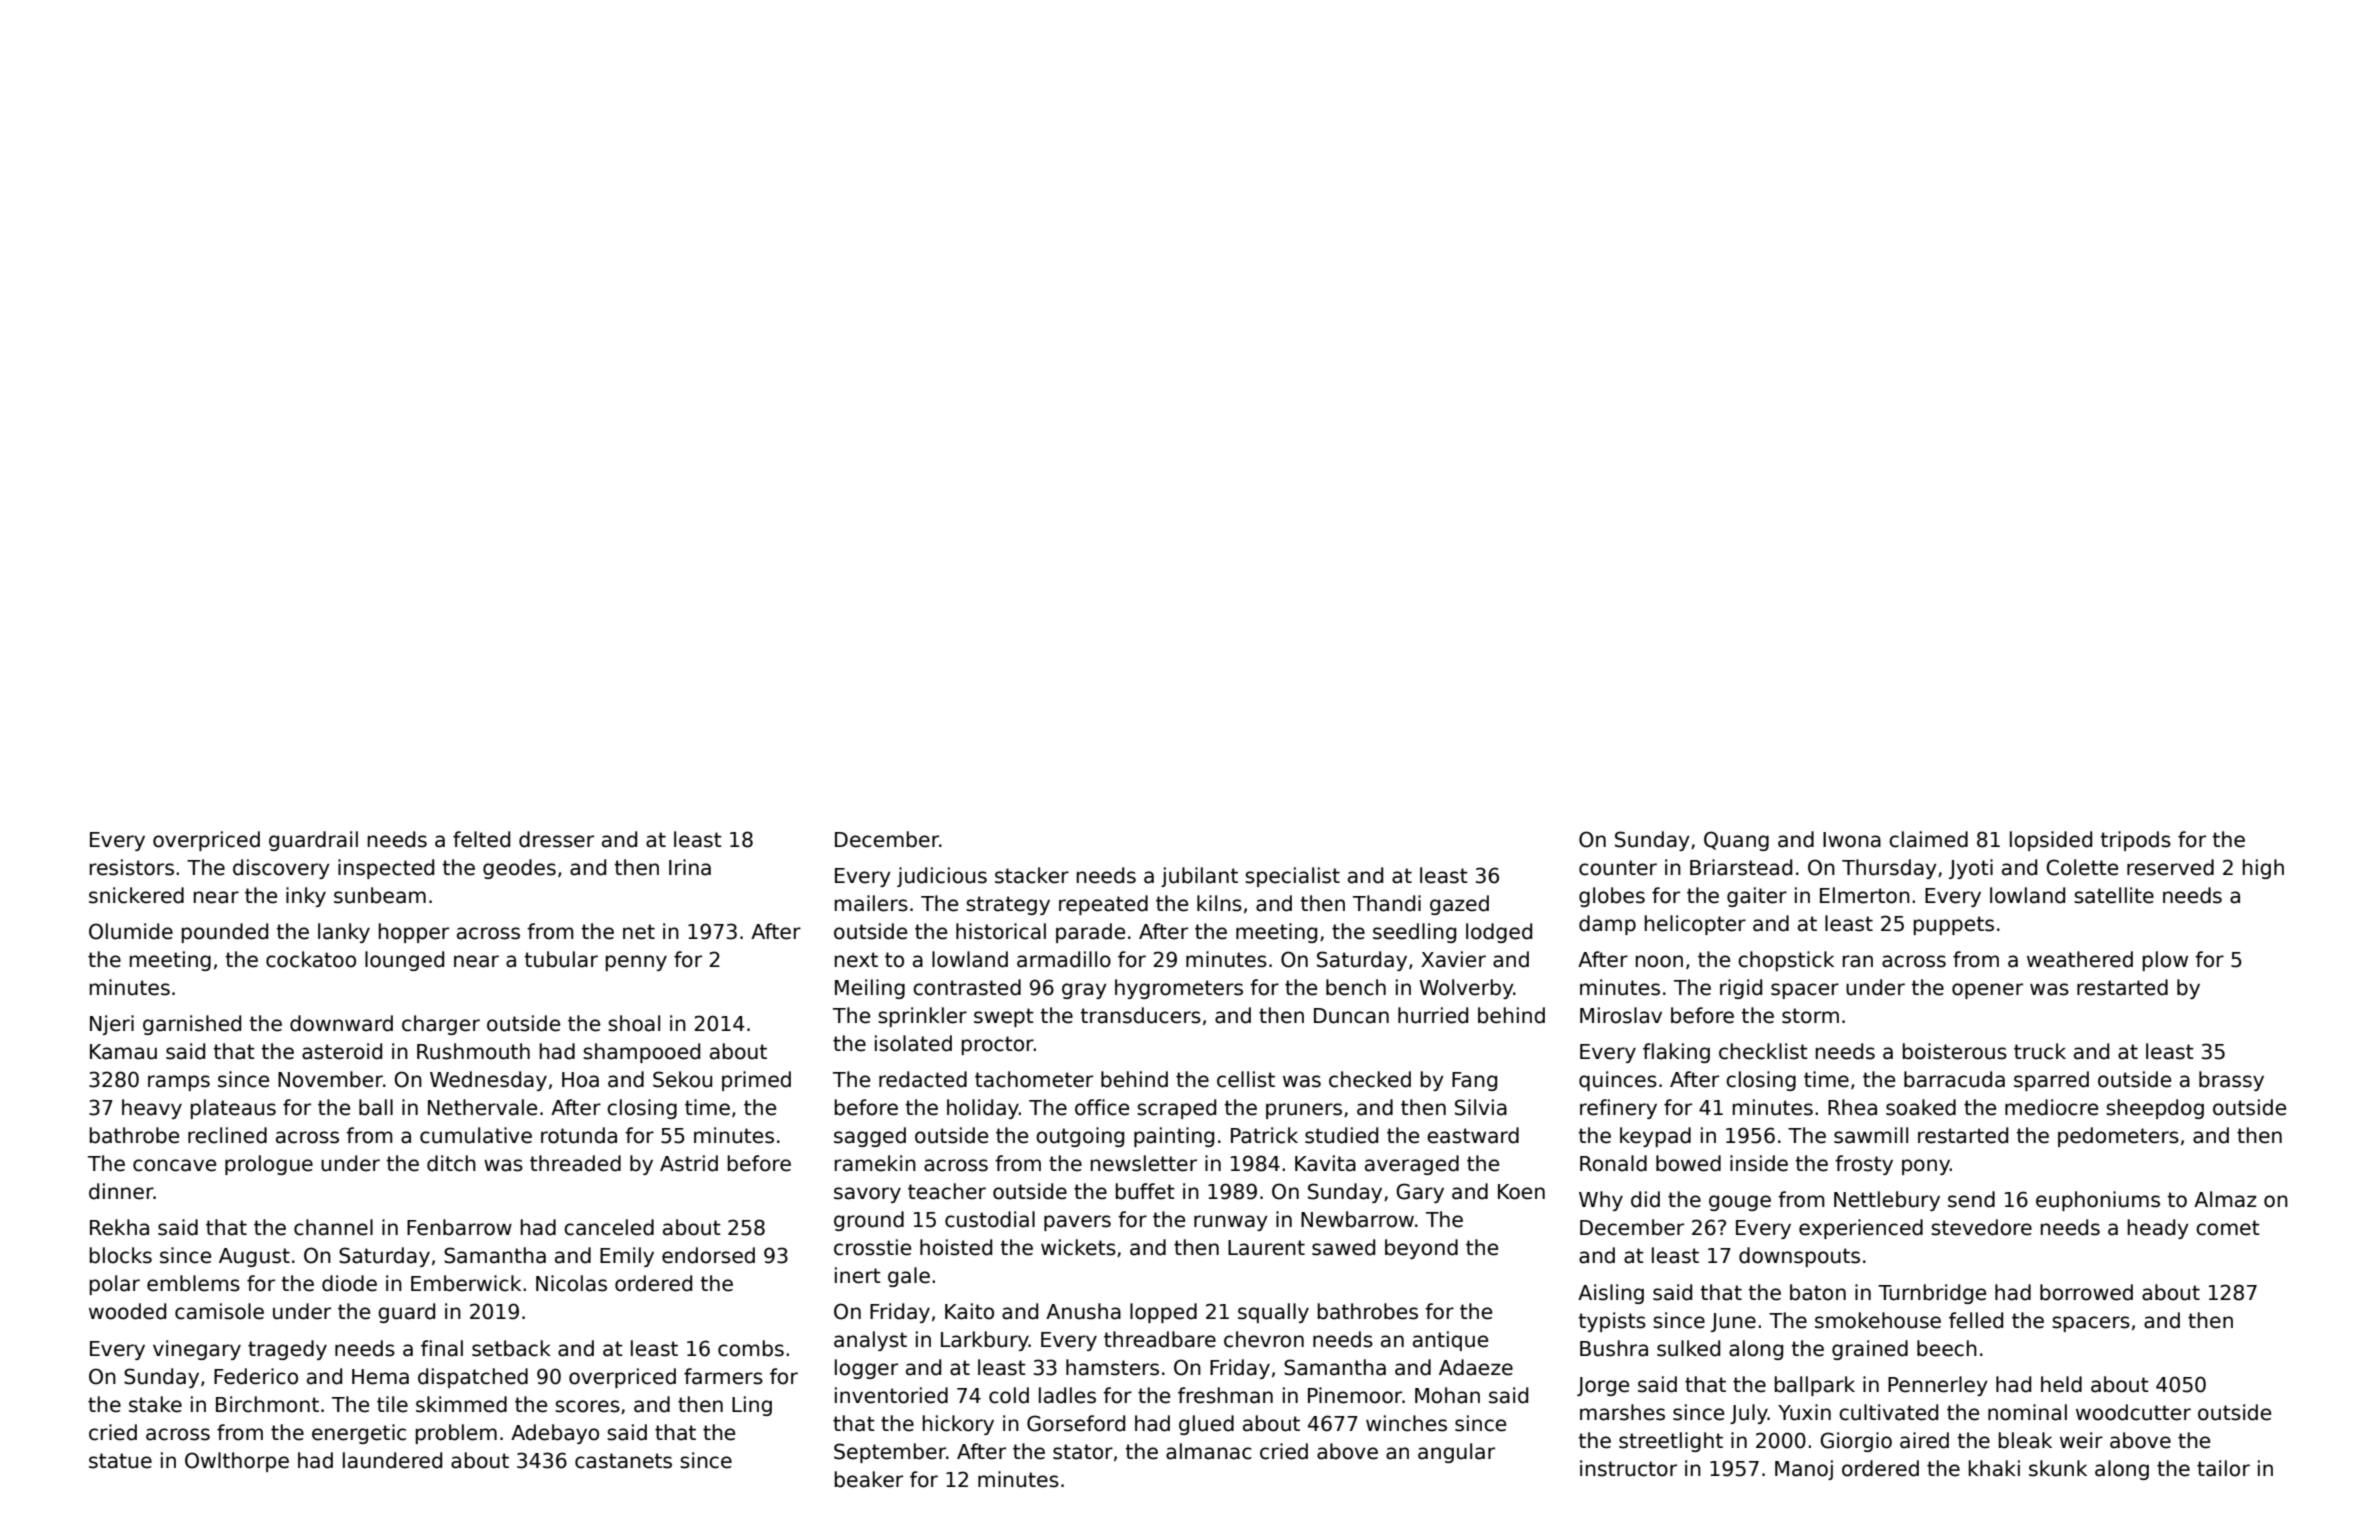 This screenshot has width=2380, height=1540. Describe the element at coordinates (1786, 961) in the screenshot. I see `chopstick` at that location.
